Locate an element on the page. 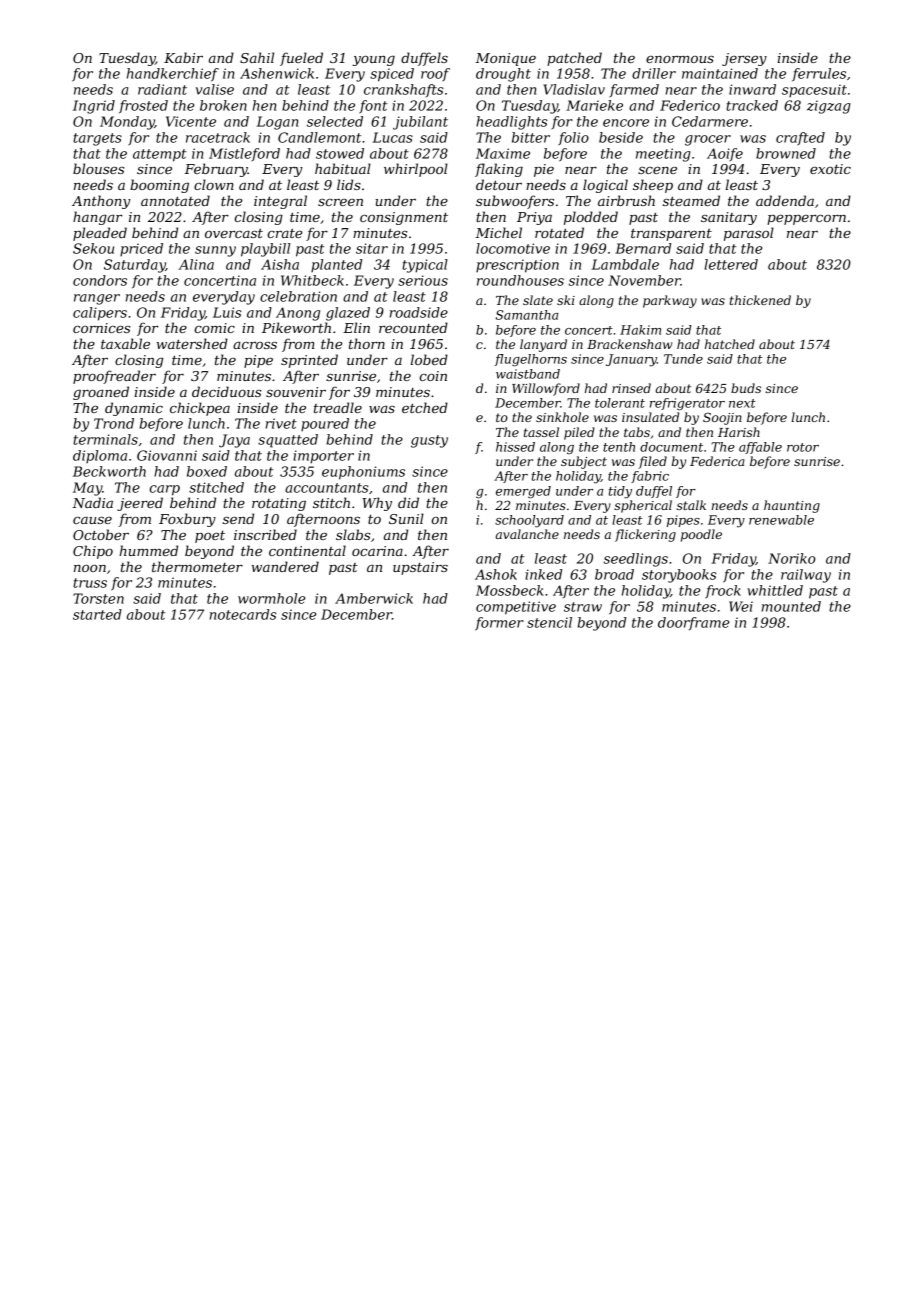 Image resolution: width=924 pixels, height=1308 pixels. storybooks is located at coordinates (679, 576).
